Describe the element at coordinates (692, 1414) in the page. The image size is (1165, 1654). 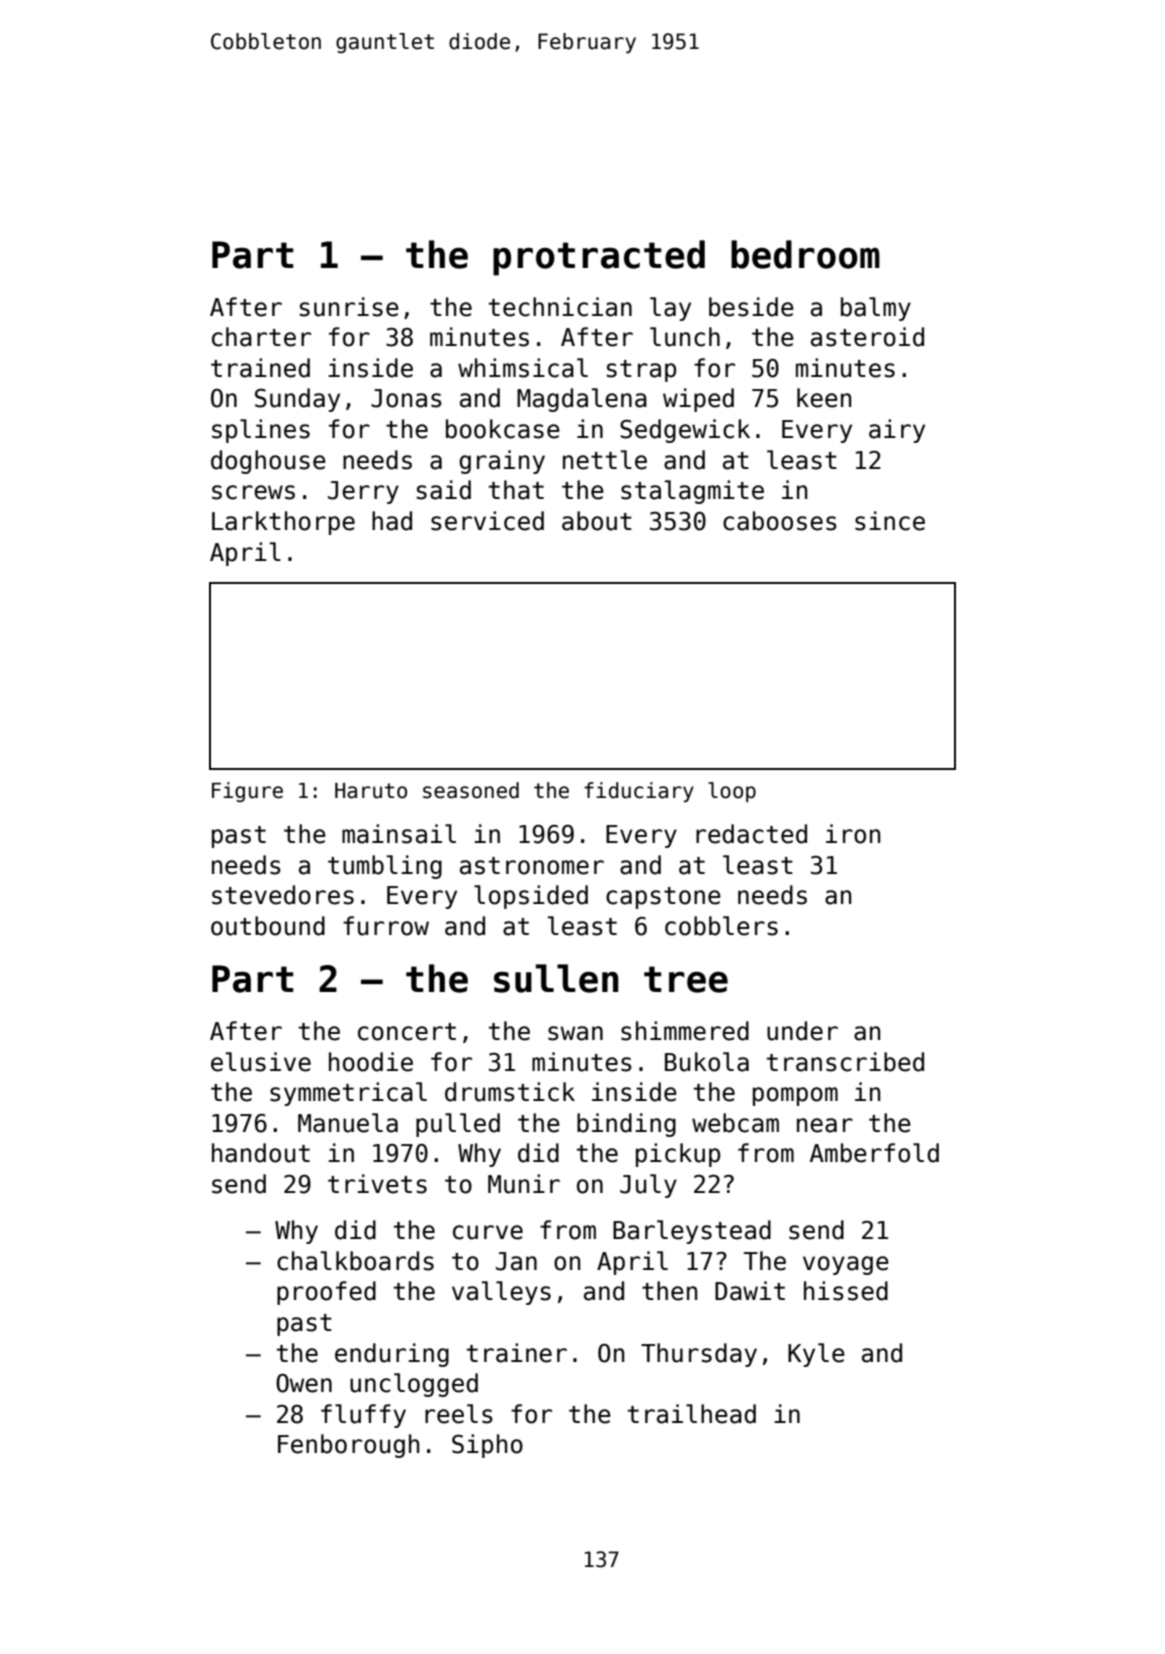
I see `trailhead` at that location.
